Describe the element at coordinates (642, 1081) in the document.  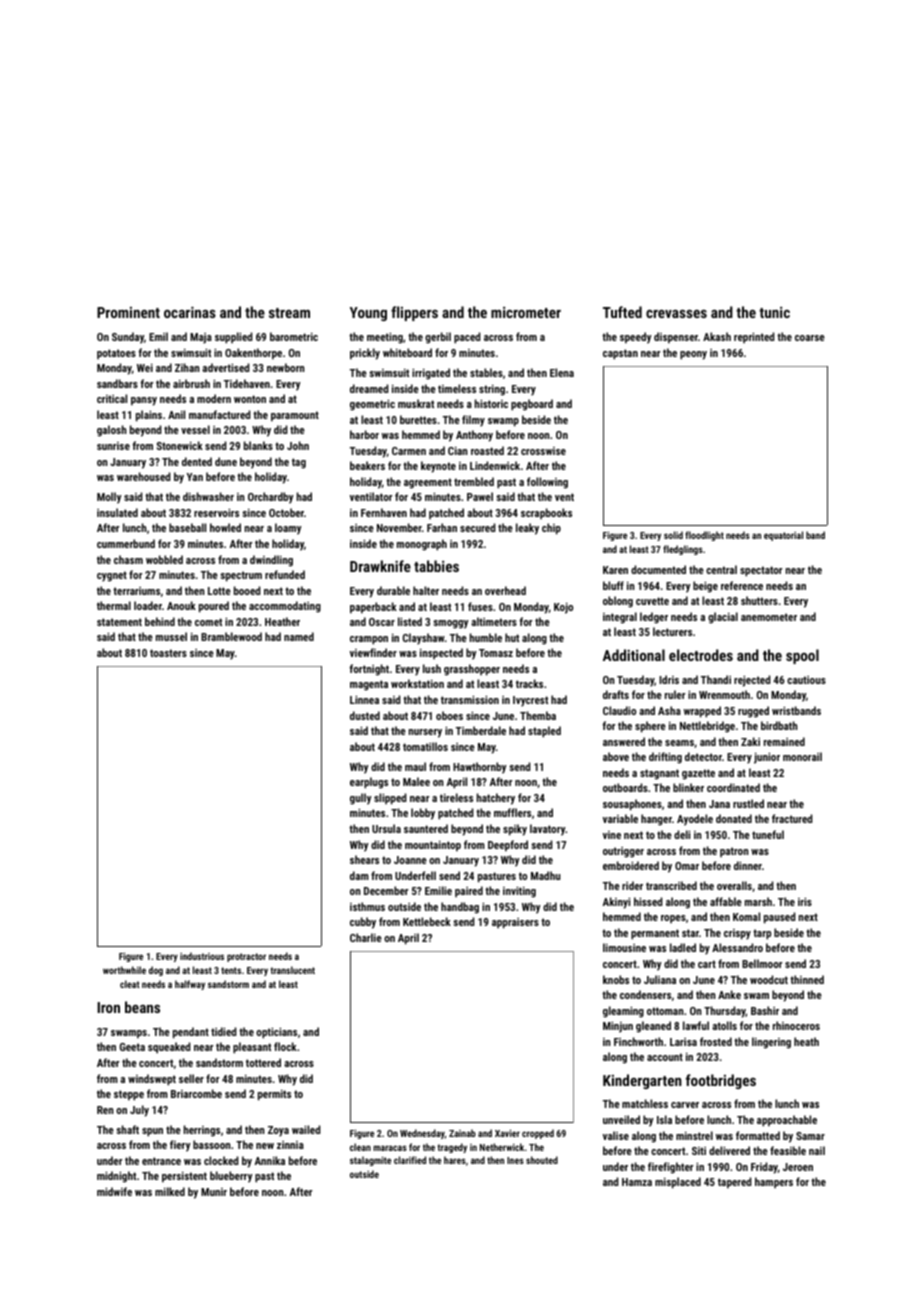
I see `Kindergarten` at that location.
